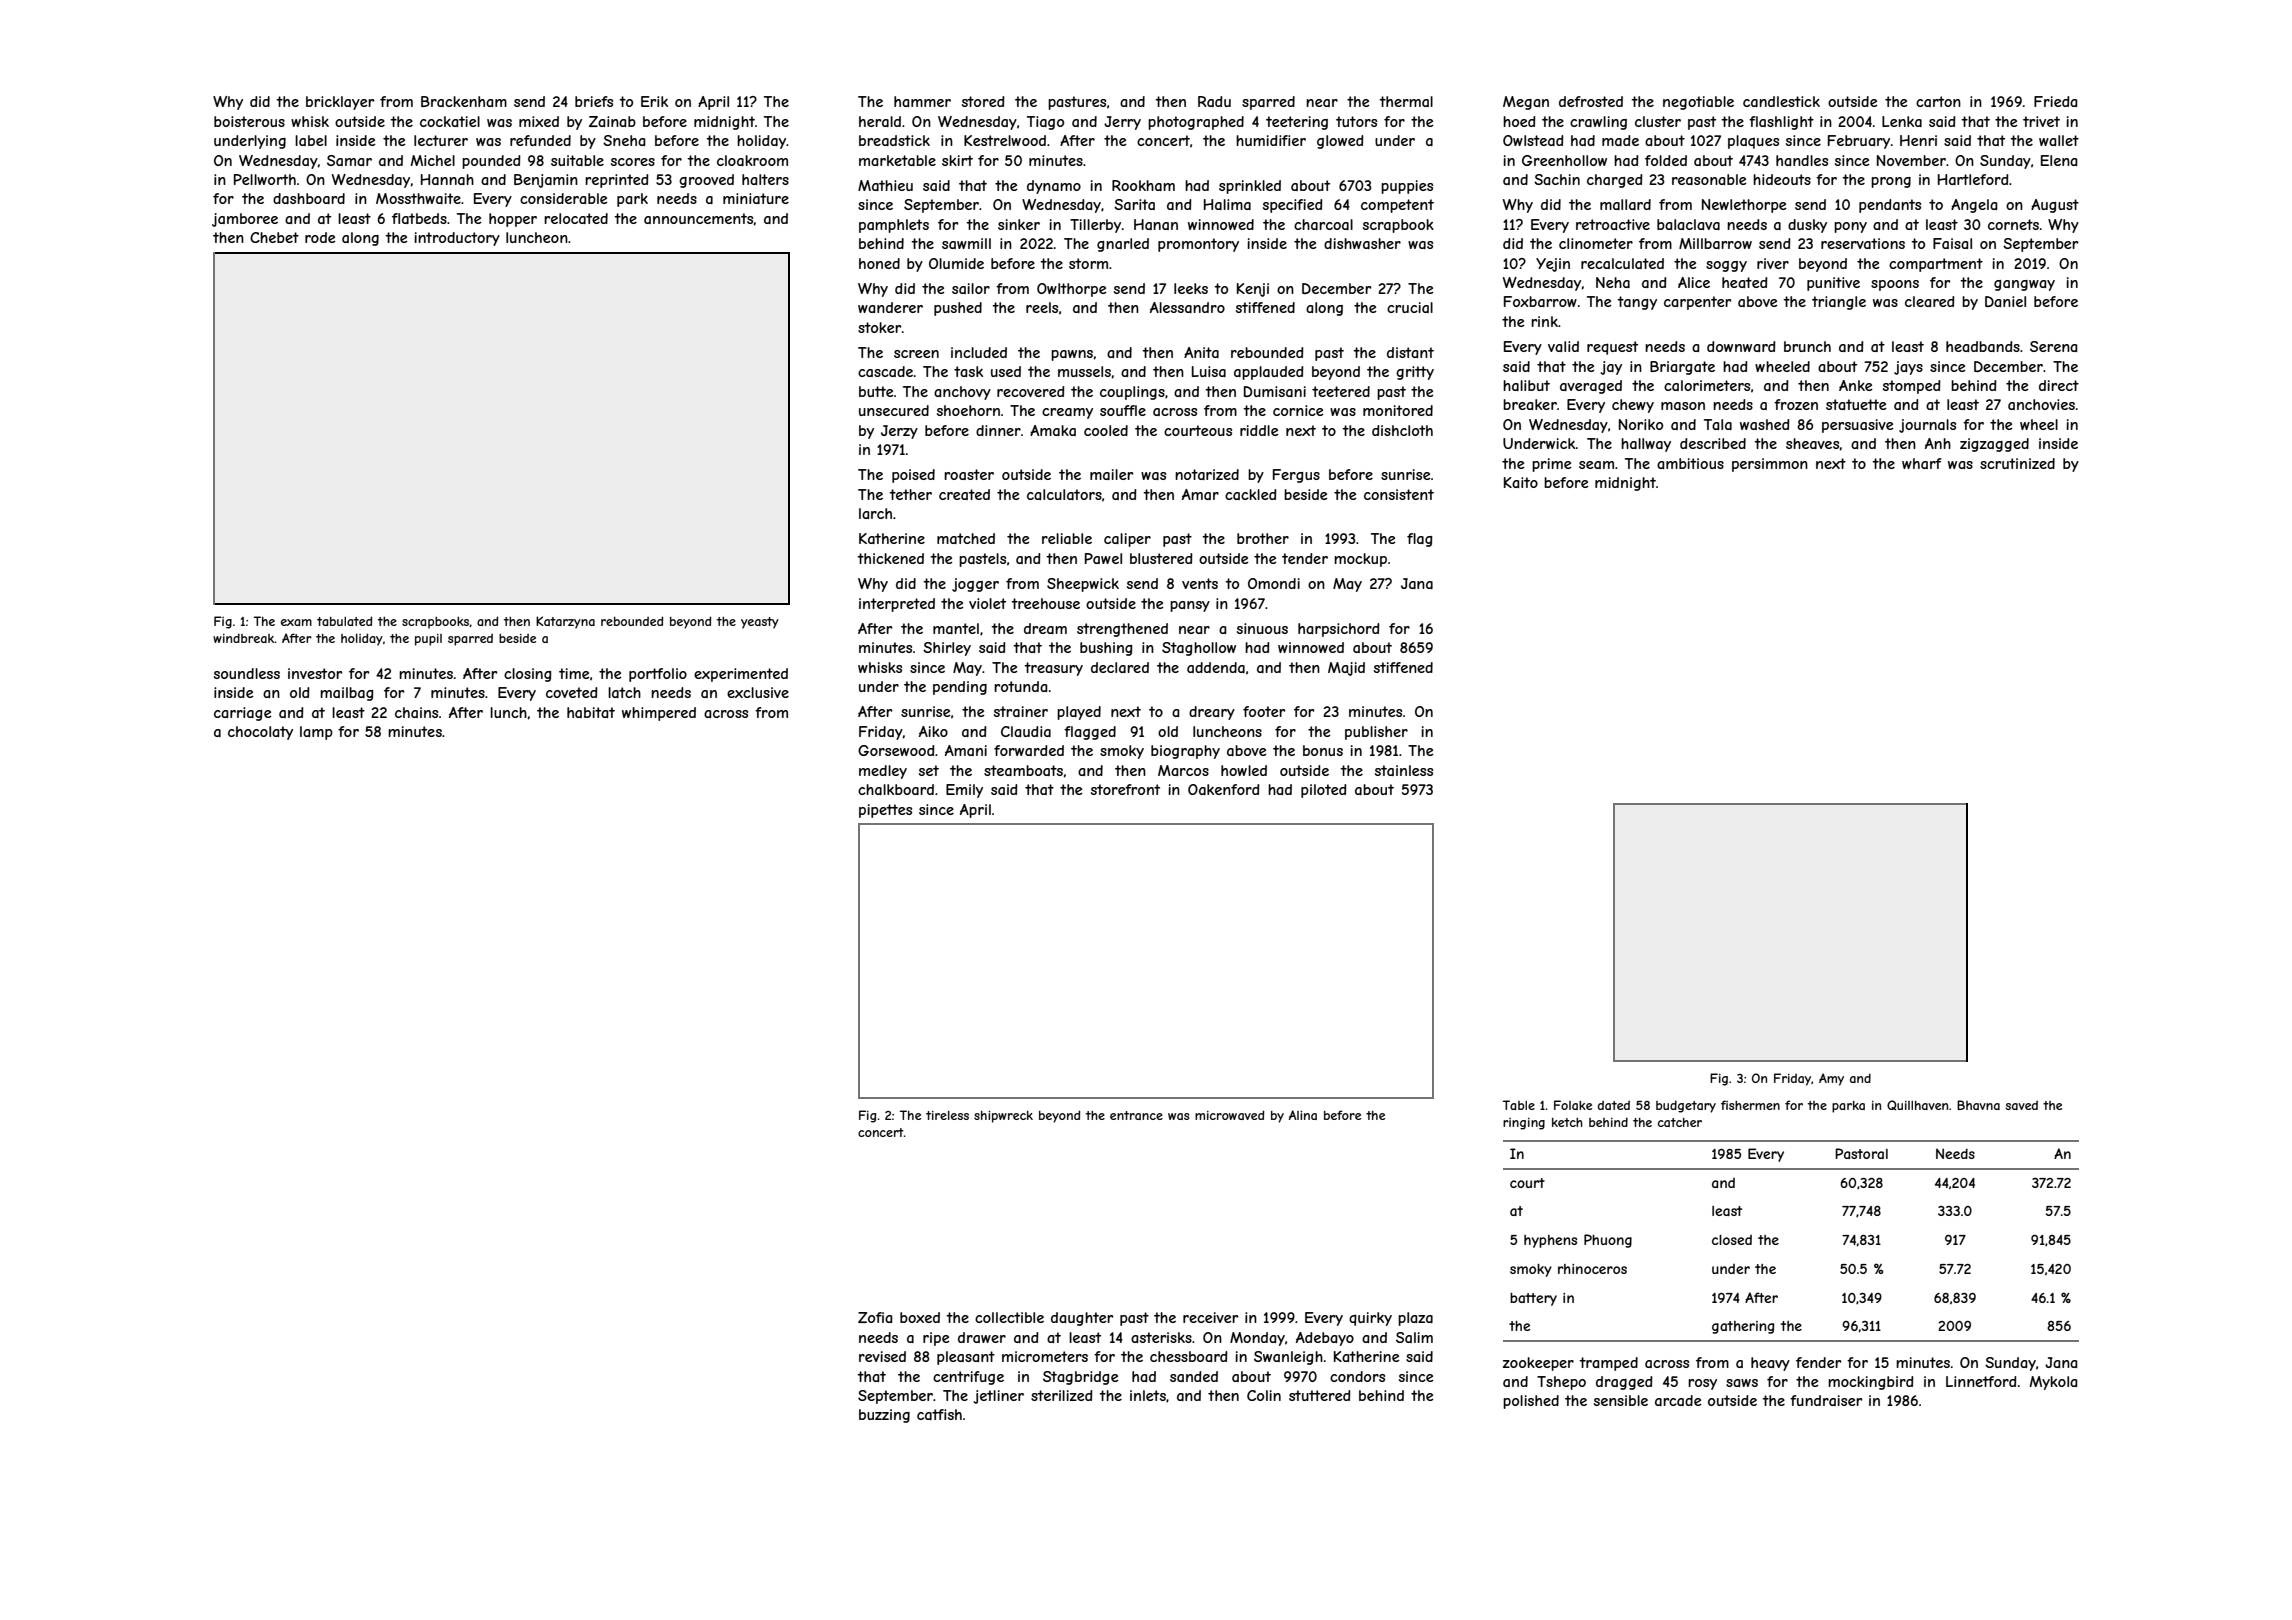  Describe the element at coordinates (760, 623) in the image. I see `yeasty` at that location.
